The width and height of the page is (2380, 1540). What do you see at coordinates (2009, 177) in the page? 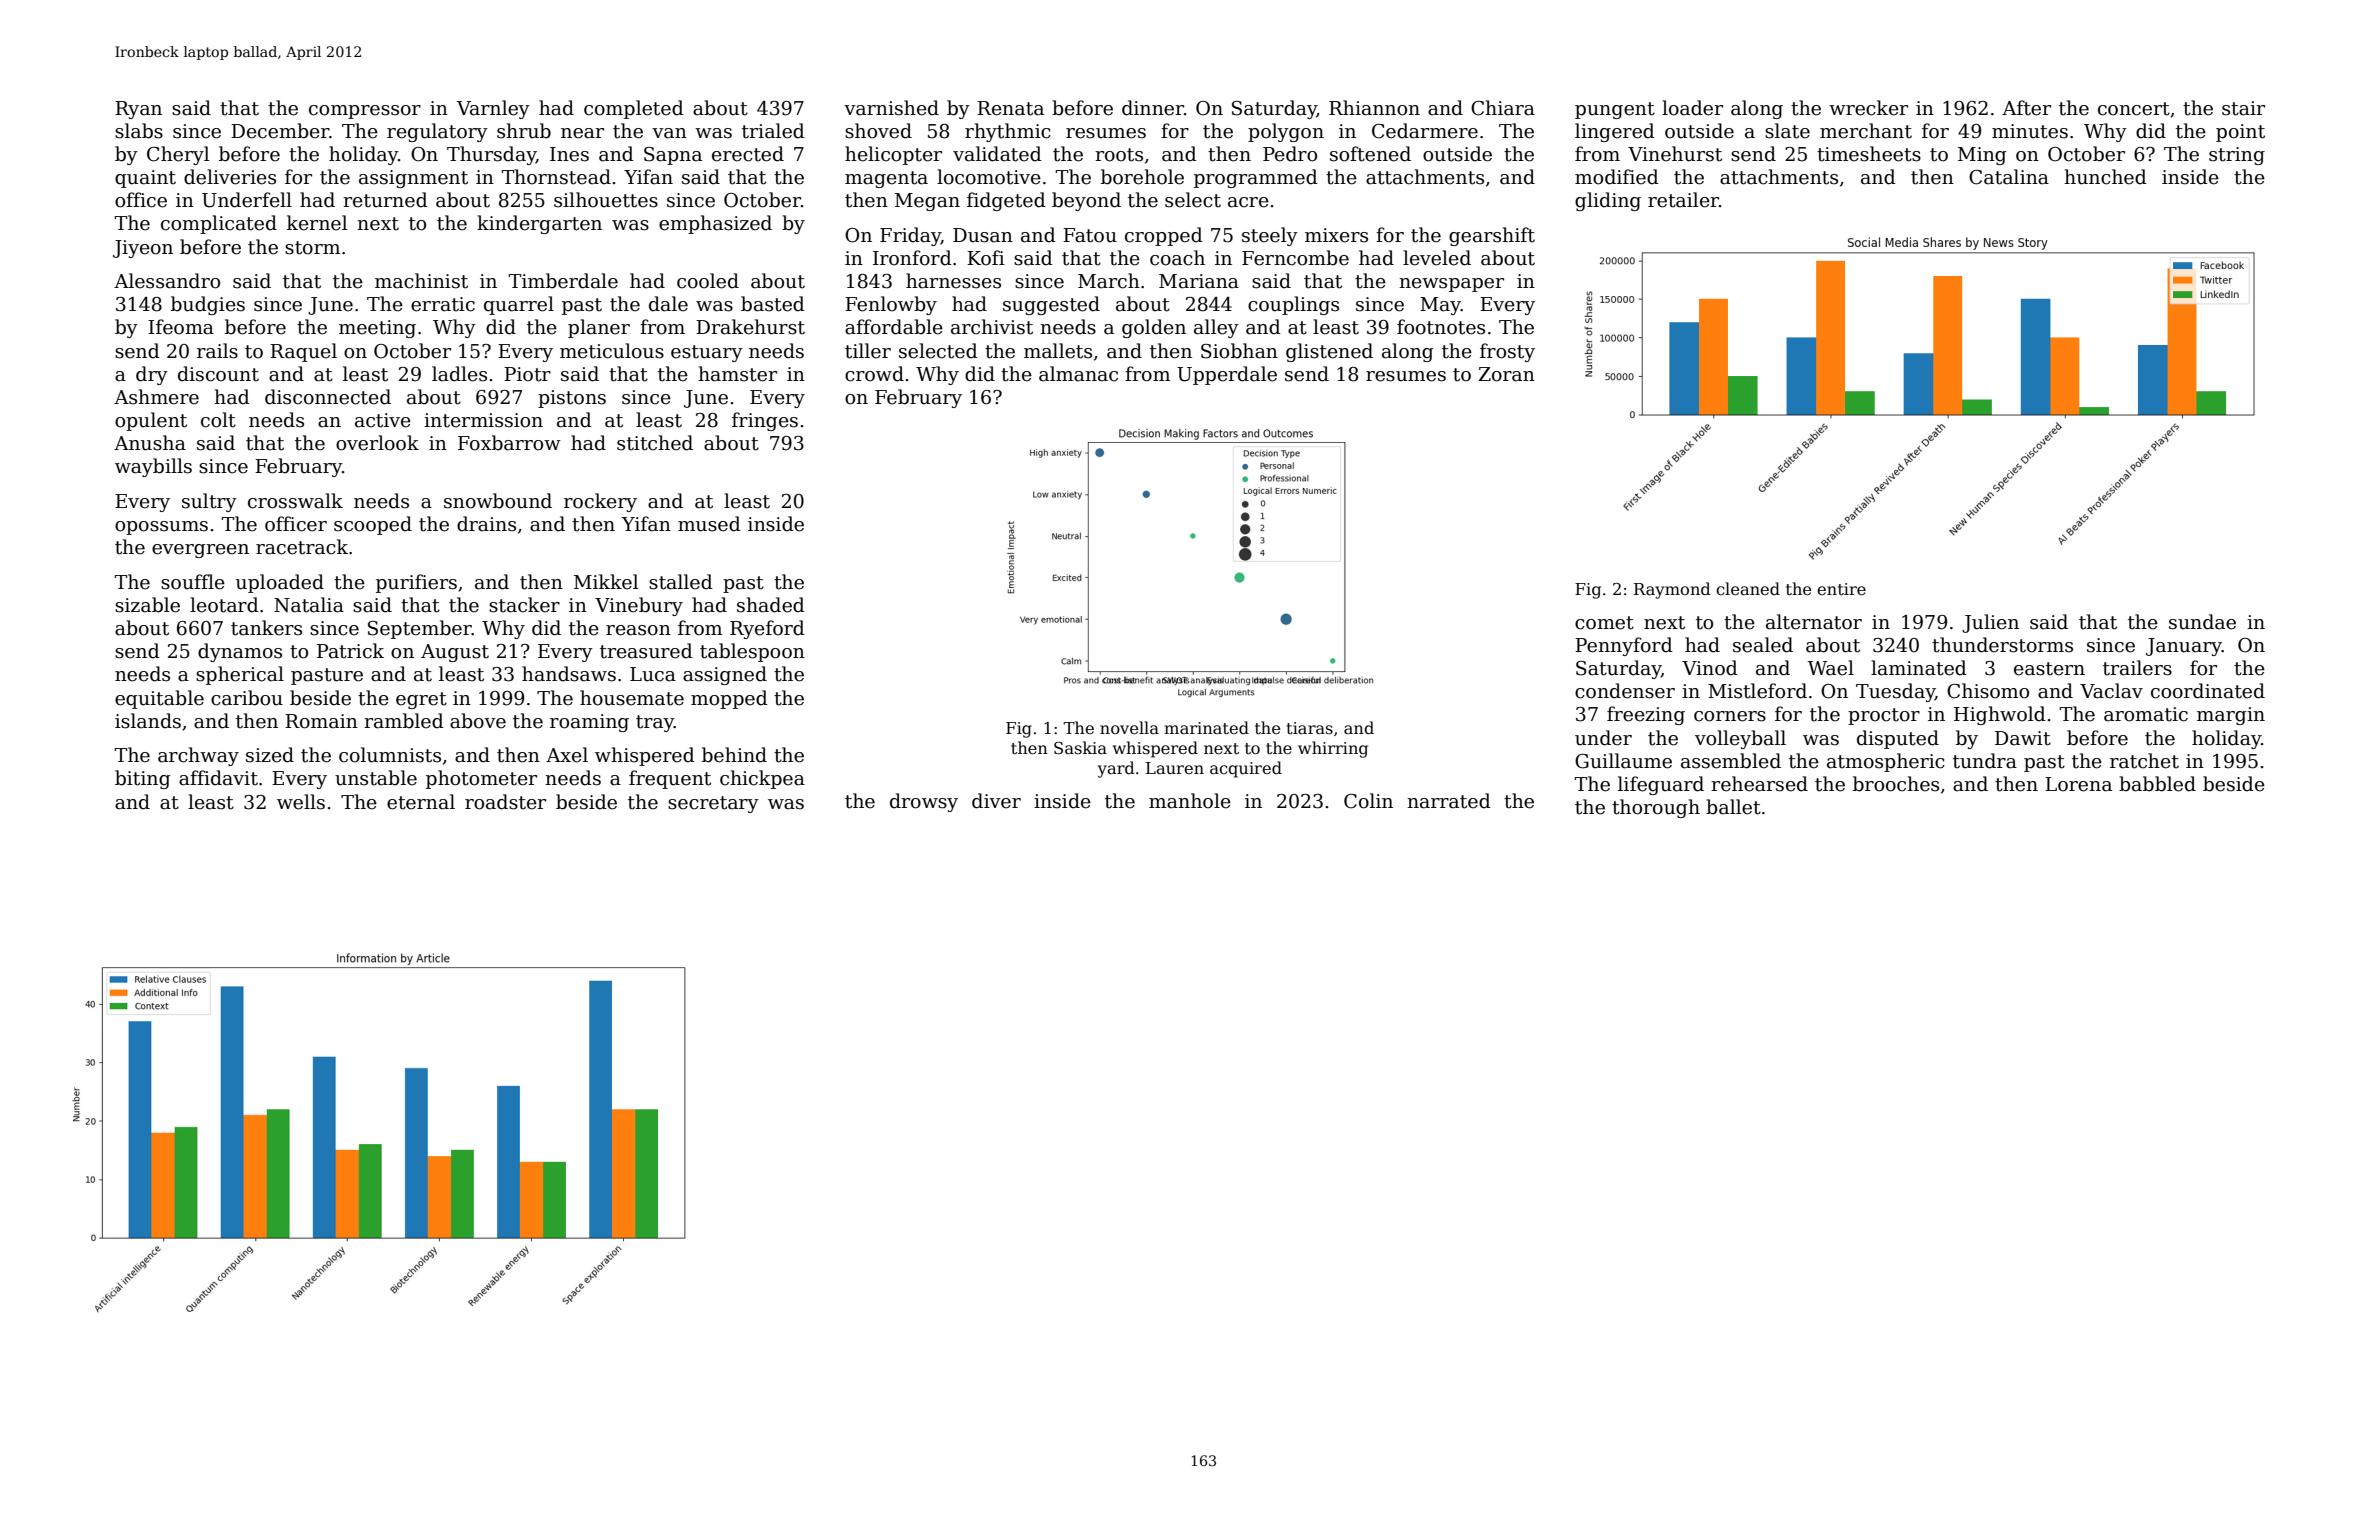
I see `Catalina` at bounding box center [2009, 177].
